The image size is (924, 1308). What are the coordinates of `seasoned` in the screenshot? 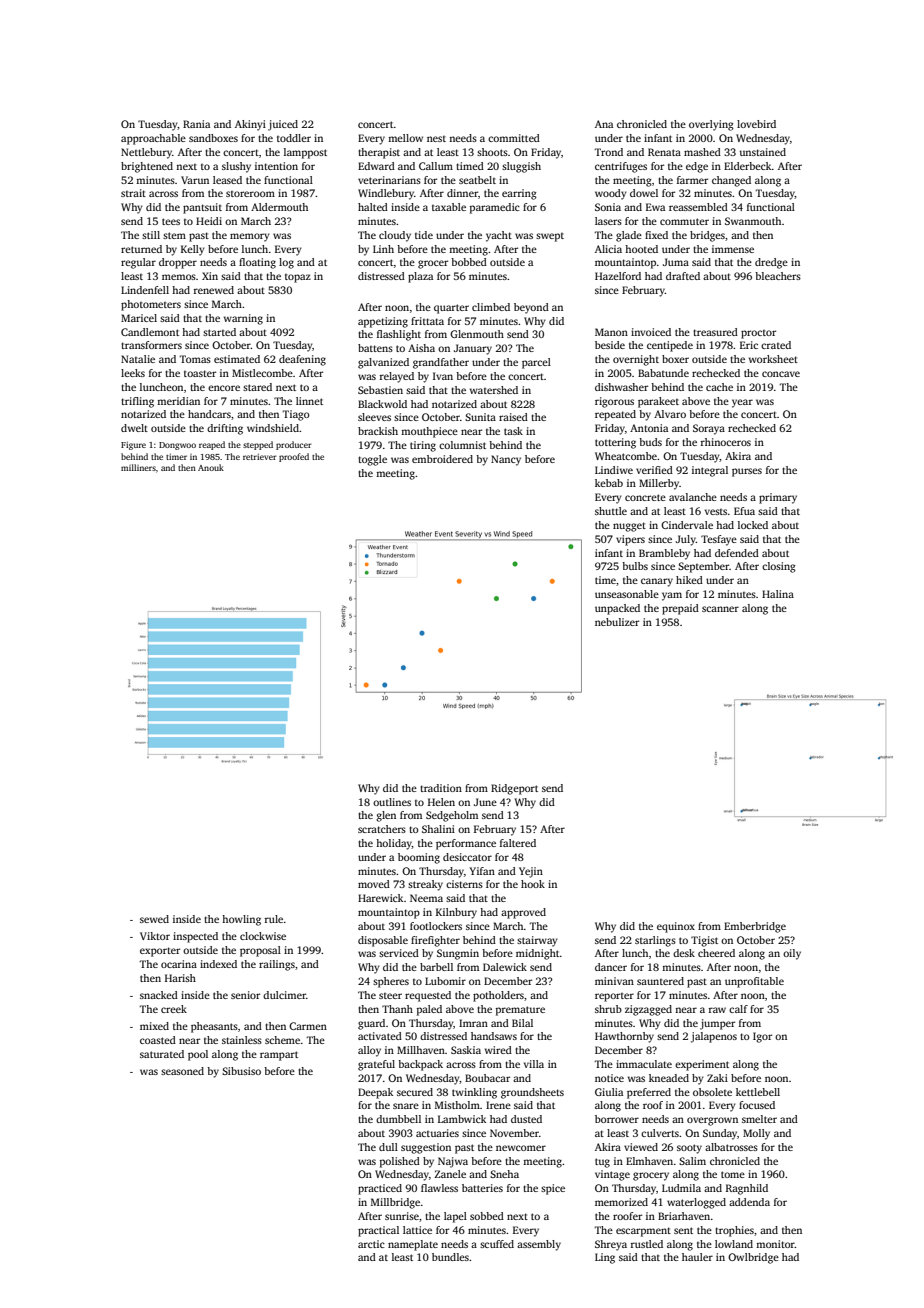 It's located at (182, 1071).
